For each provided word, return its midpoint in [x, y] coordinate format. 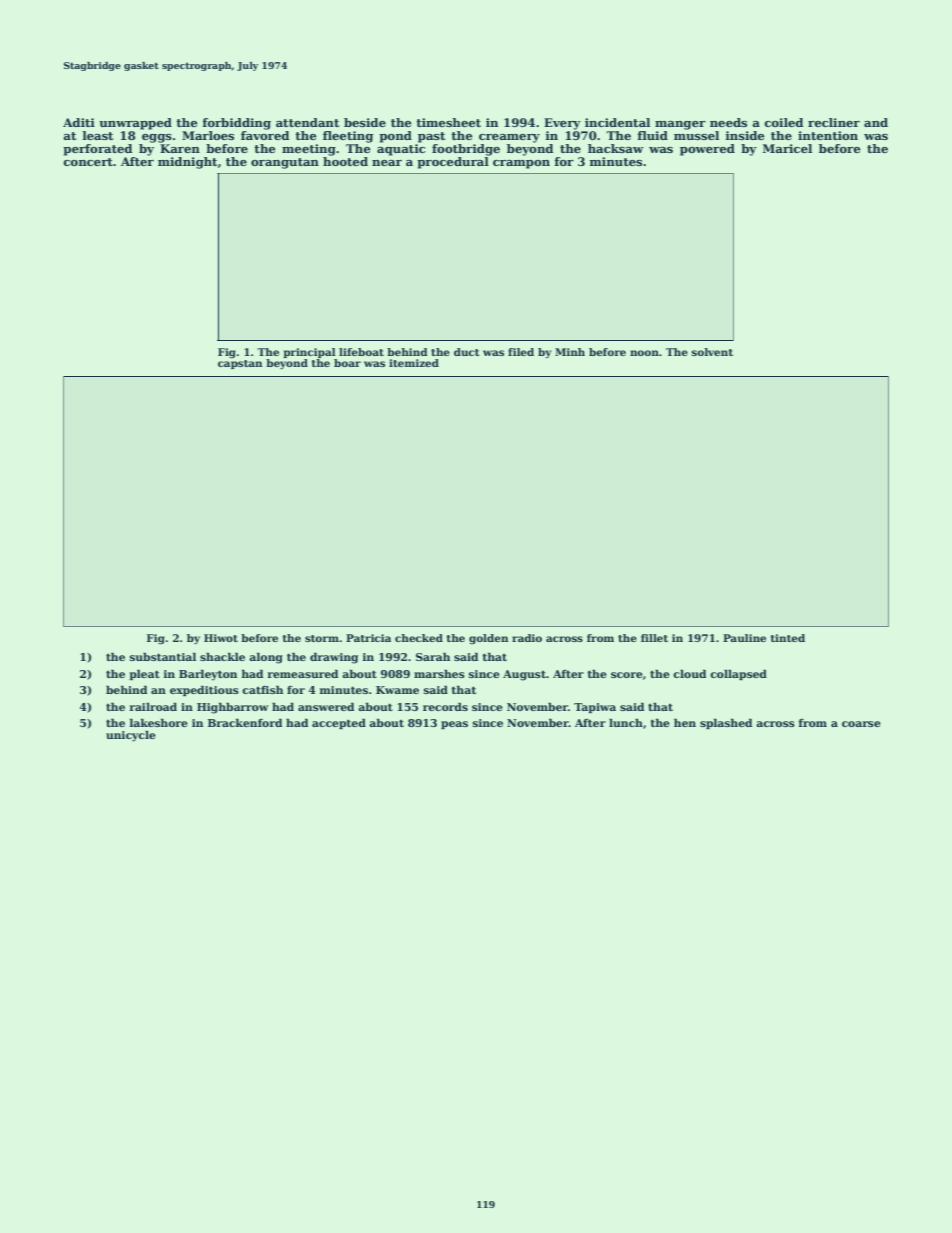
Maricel [787, 148]
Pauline [744, 638]
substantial [163, 656]
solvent [712, 352]
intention [828, 135]
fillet [654, 638]
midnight [187, 163]
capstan [240, 364]
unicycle [131, 736]
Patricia [368, 638]
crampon [521, 164]
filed [521, 352]
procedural [453, 163]
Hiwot [221, 638]
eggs [157, 138]
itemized [414, 363]
